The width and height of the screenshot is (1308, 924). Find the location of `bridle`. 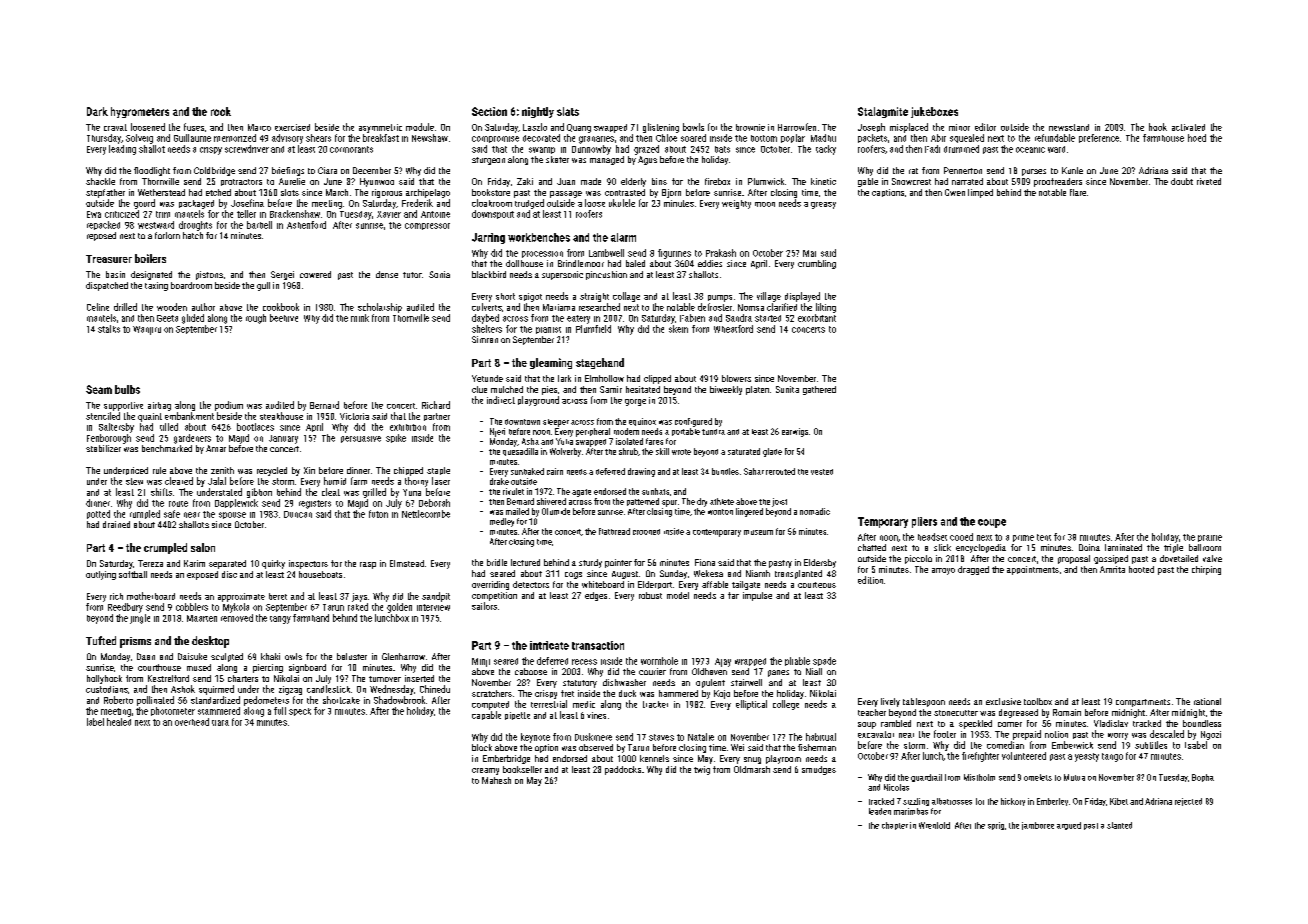

bridle is located at coordinates (497, 562).
